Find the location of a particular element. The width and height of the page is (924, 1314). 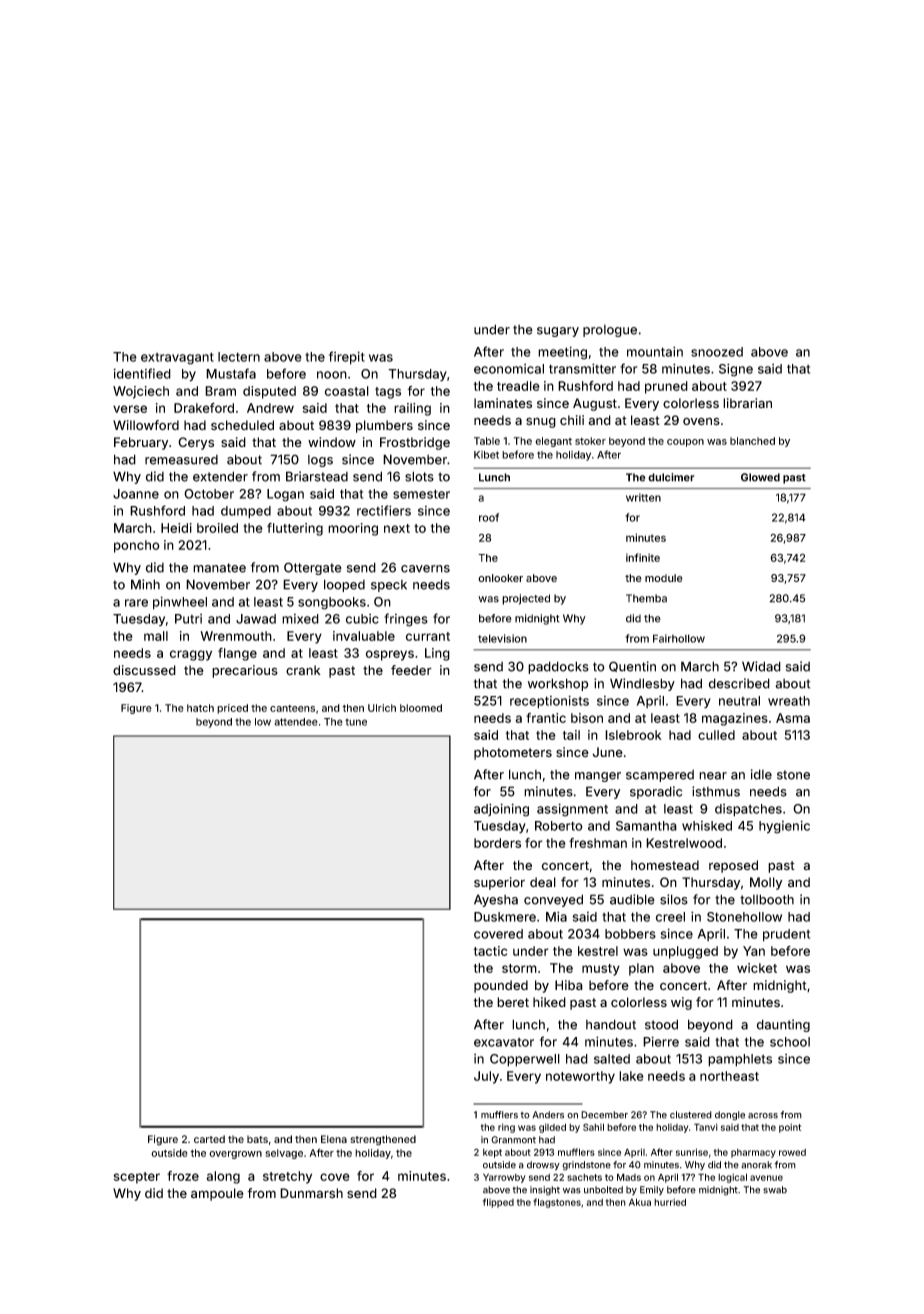

swab is located at coordinates (775, 1190).
